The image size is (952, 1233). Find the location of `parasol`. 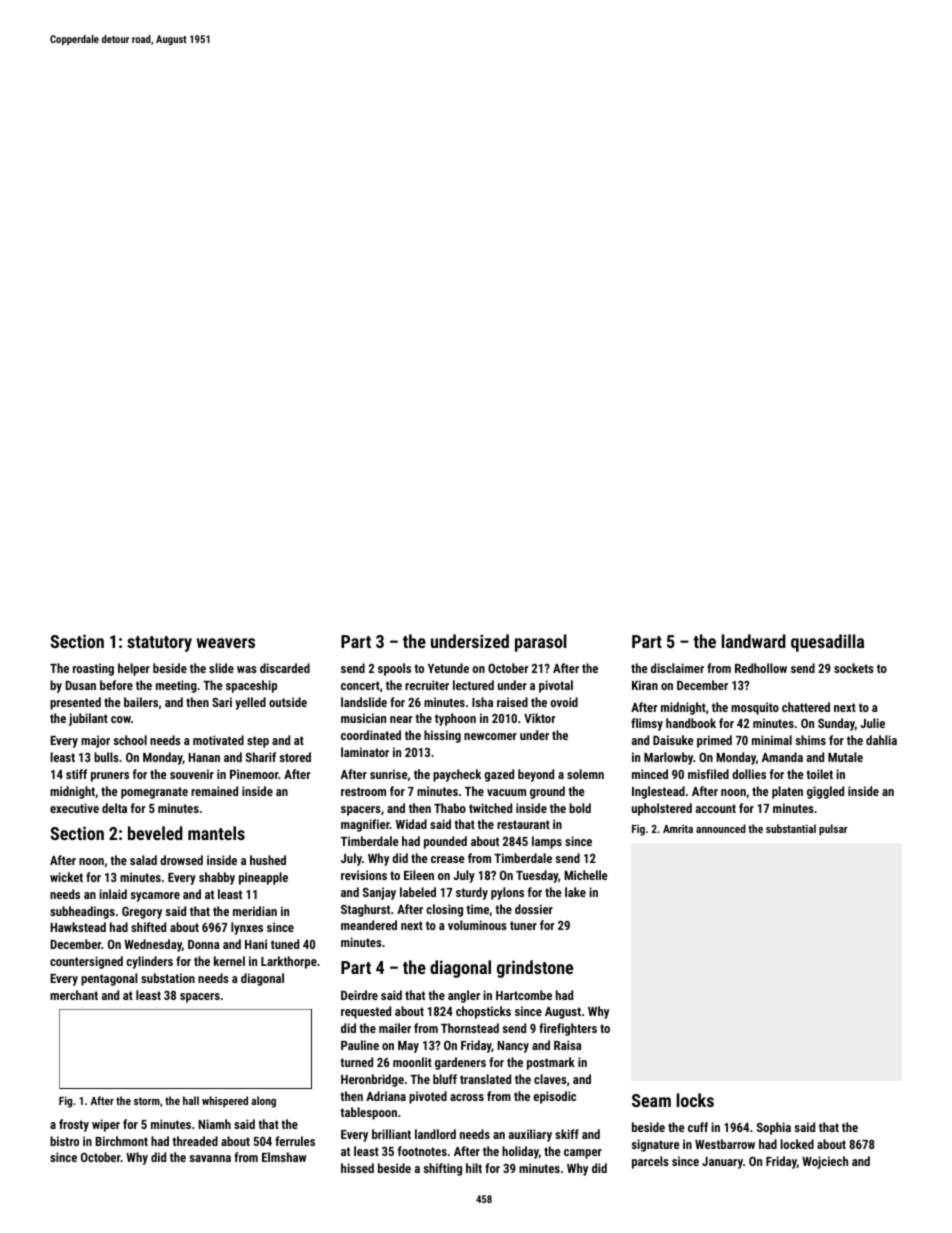

parasol is located at coordinates (541, 643).
